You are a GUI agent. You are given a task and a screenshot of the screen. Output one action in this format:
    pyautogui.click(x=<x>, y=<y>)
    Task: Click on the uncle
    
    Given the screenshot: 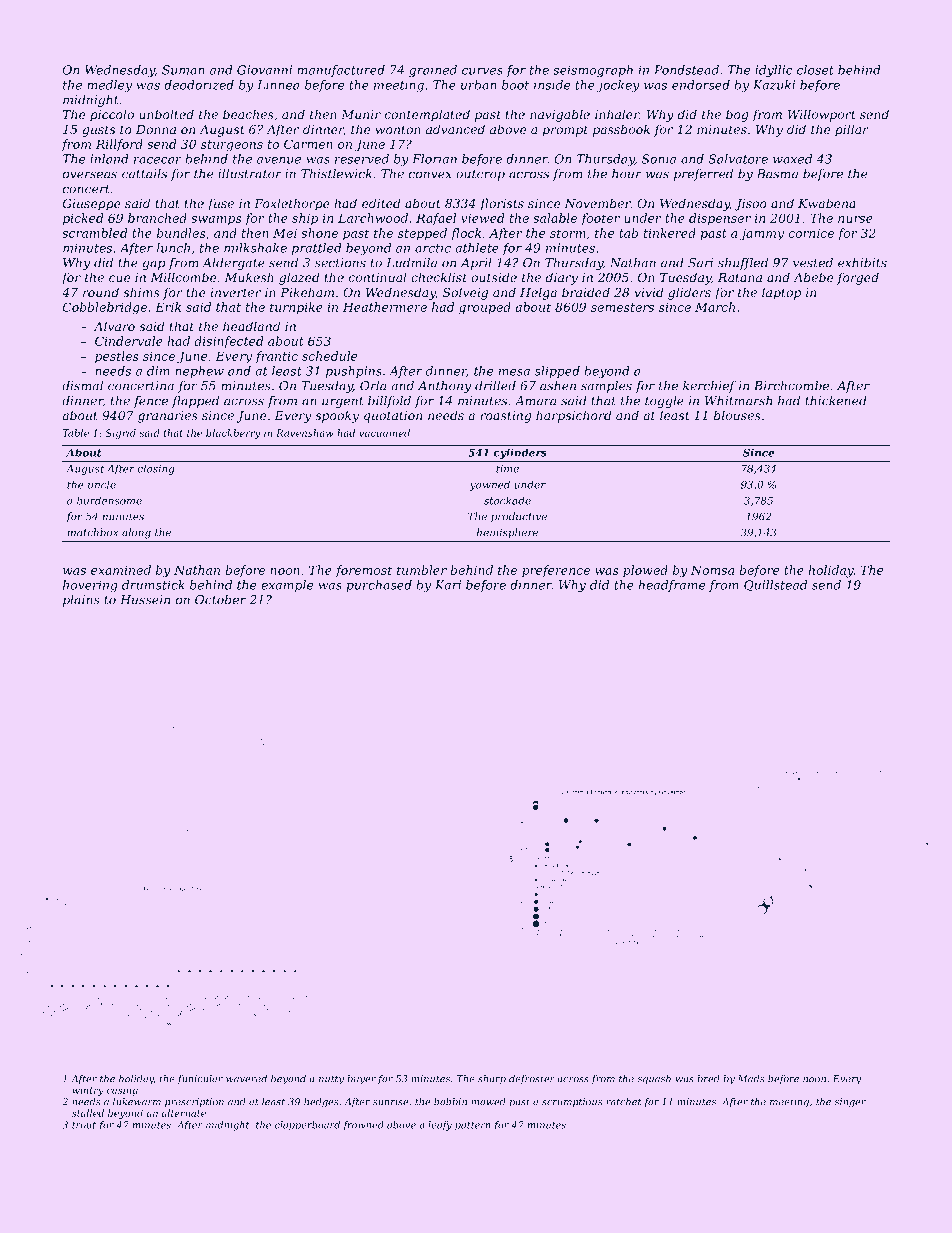 What is the action you would take?
    pyautogui.click(x=102, y=484)
